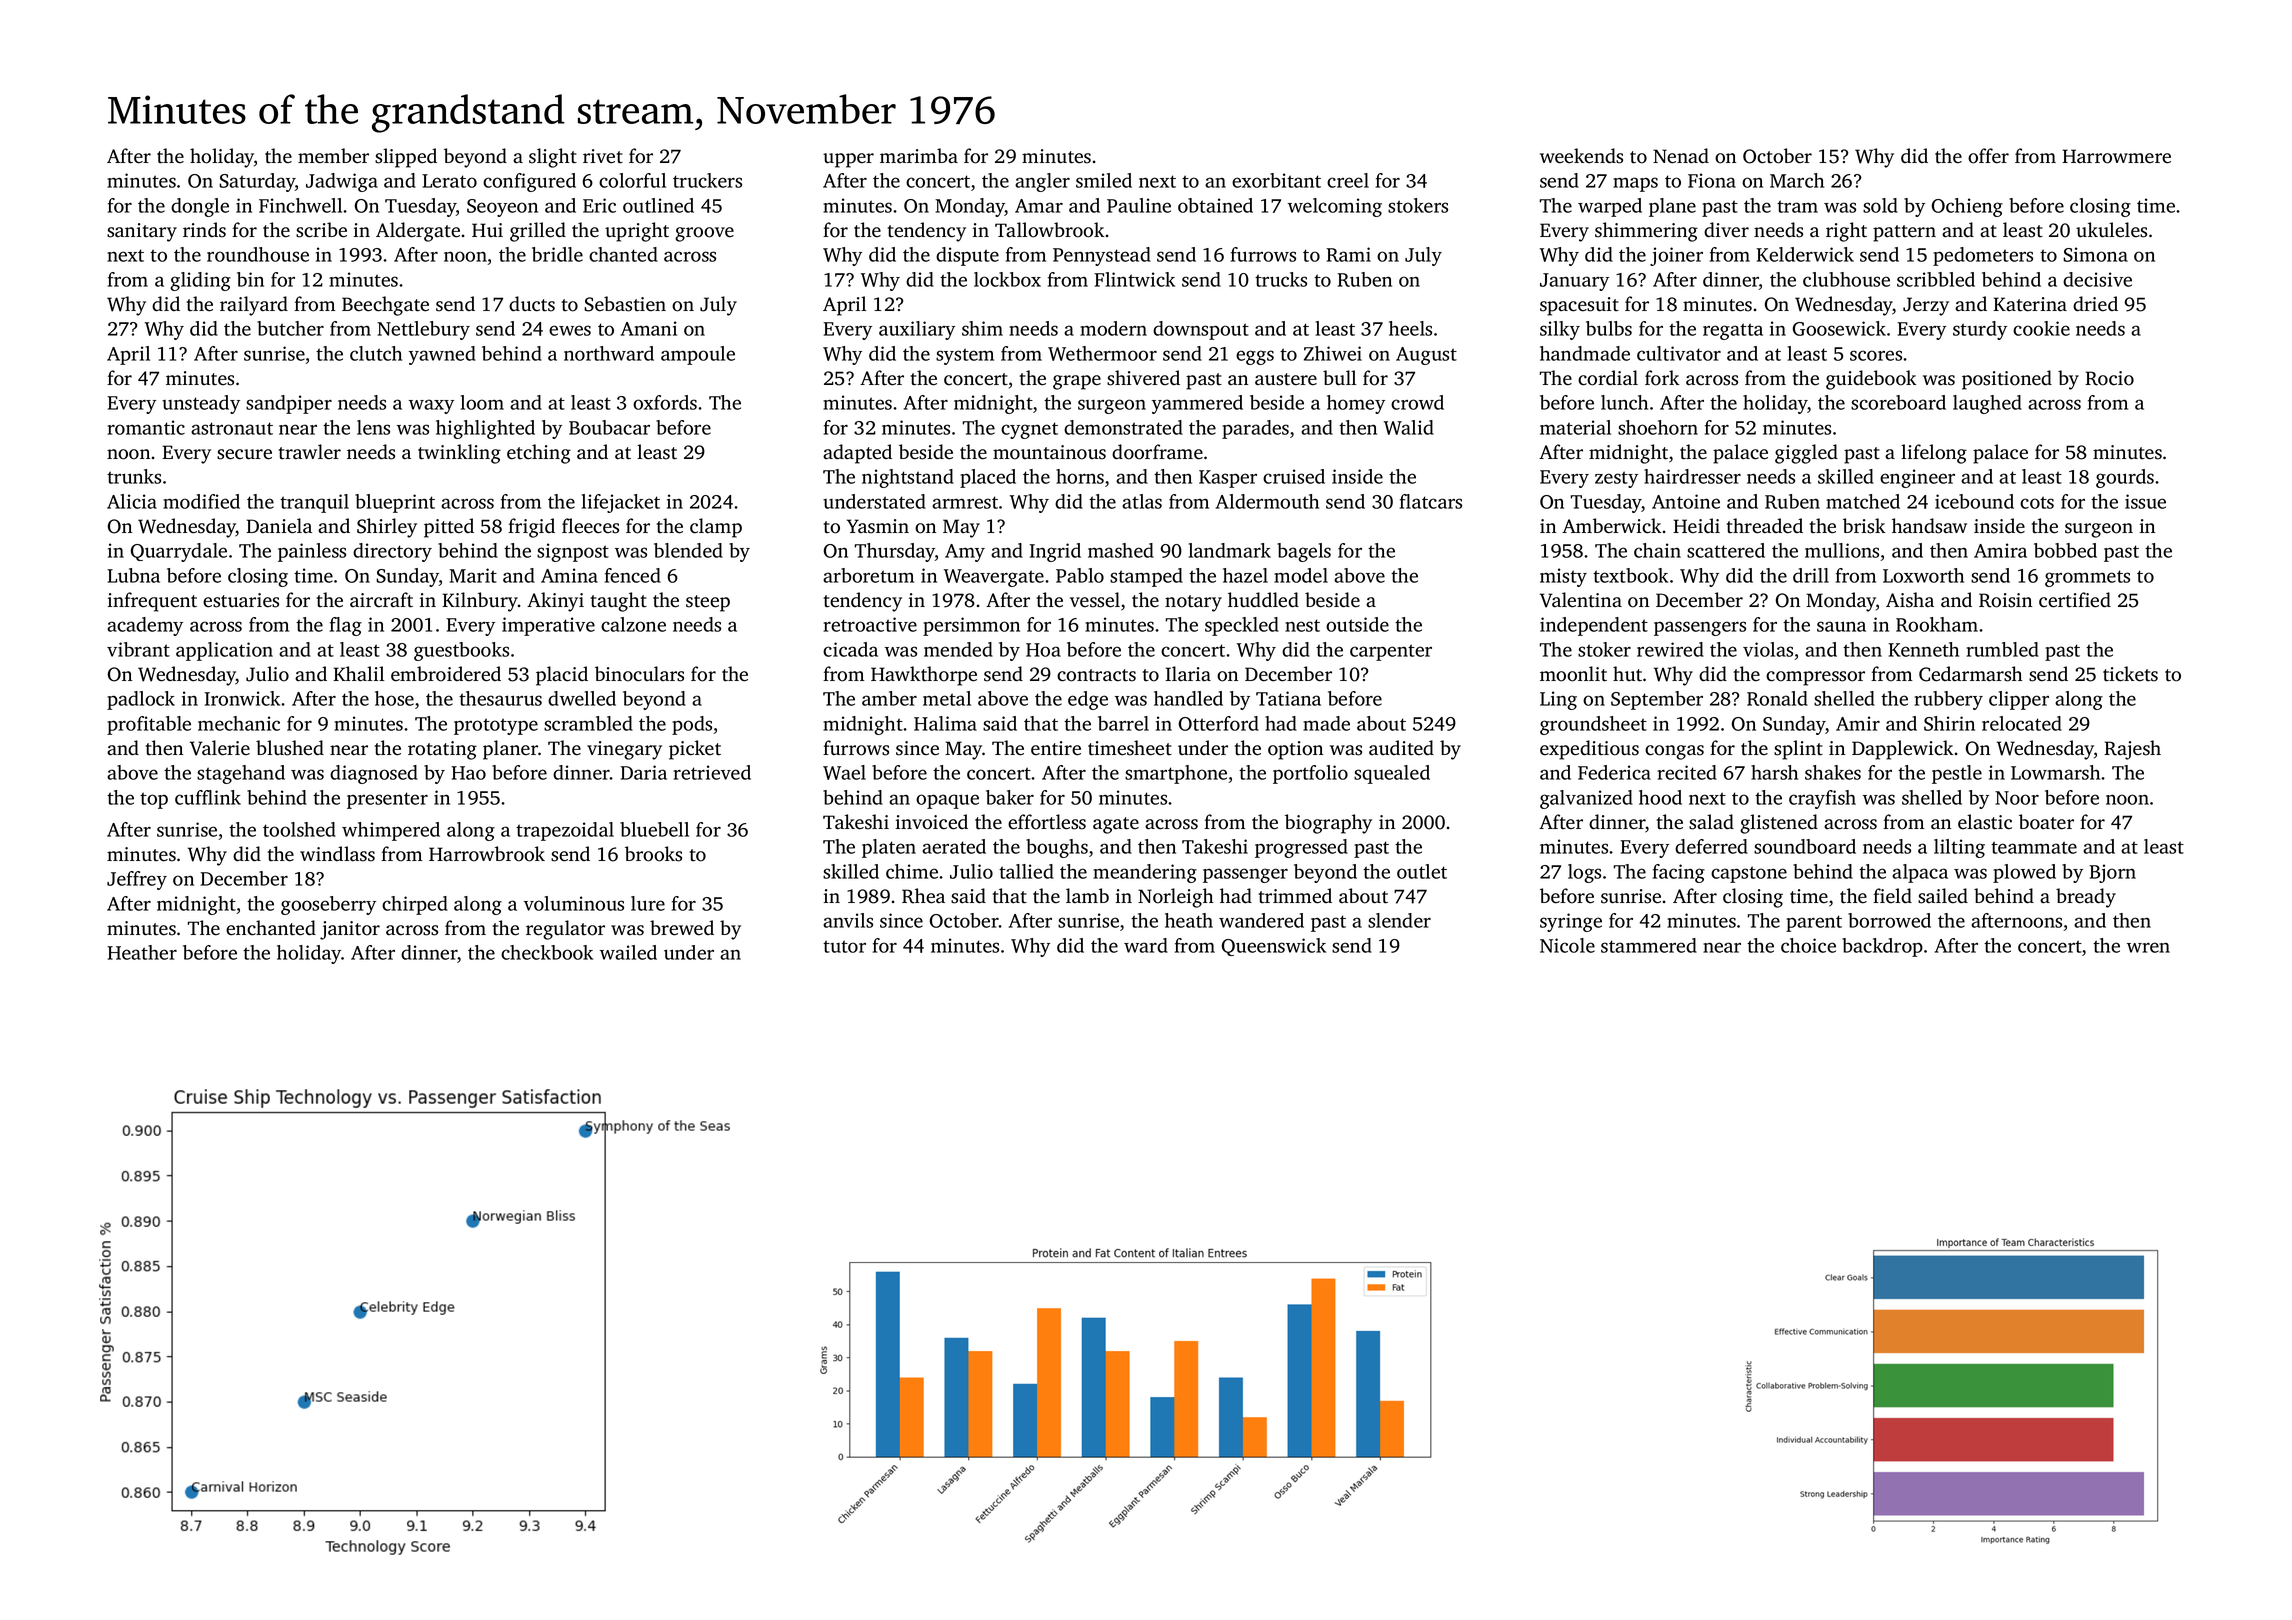  What do you see at coordinates (1581, 156) in the page?
I see `weekends` at bounding box center [1581, 156].
